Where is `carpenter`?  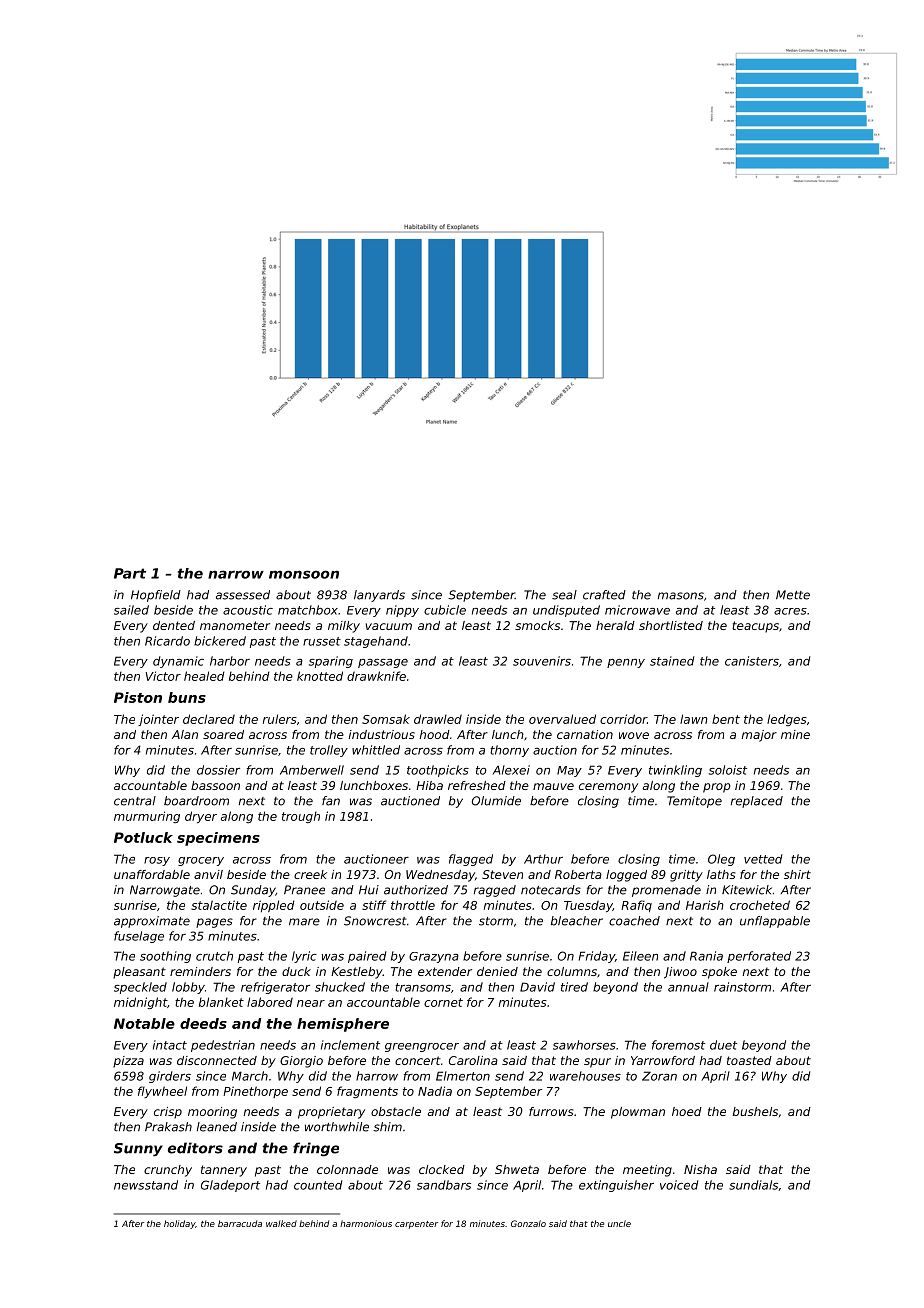
carpenter is located at coordinates (416, 1225).
